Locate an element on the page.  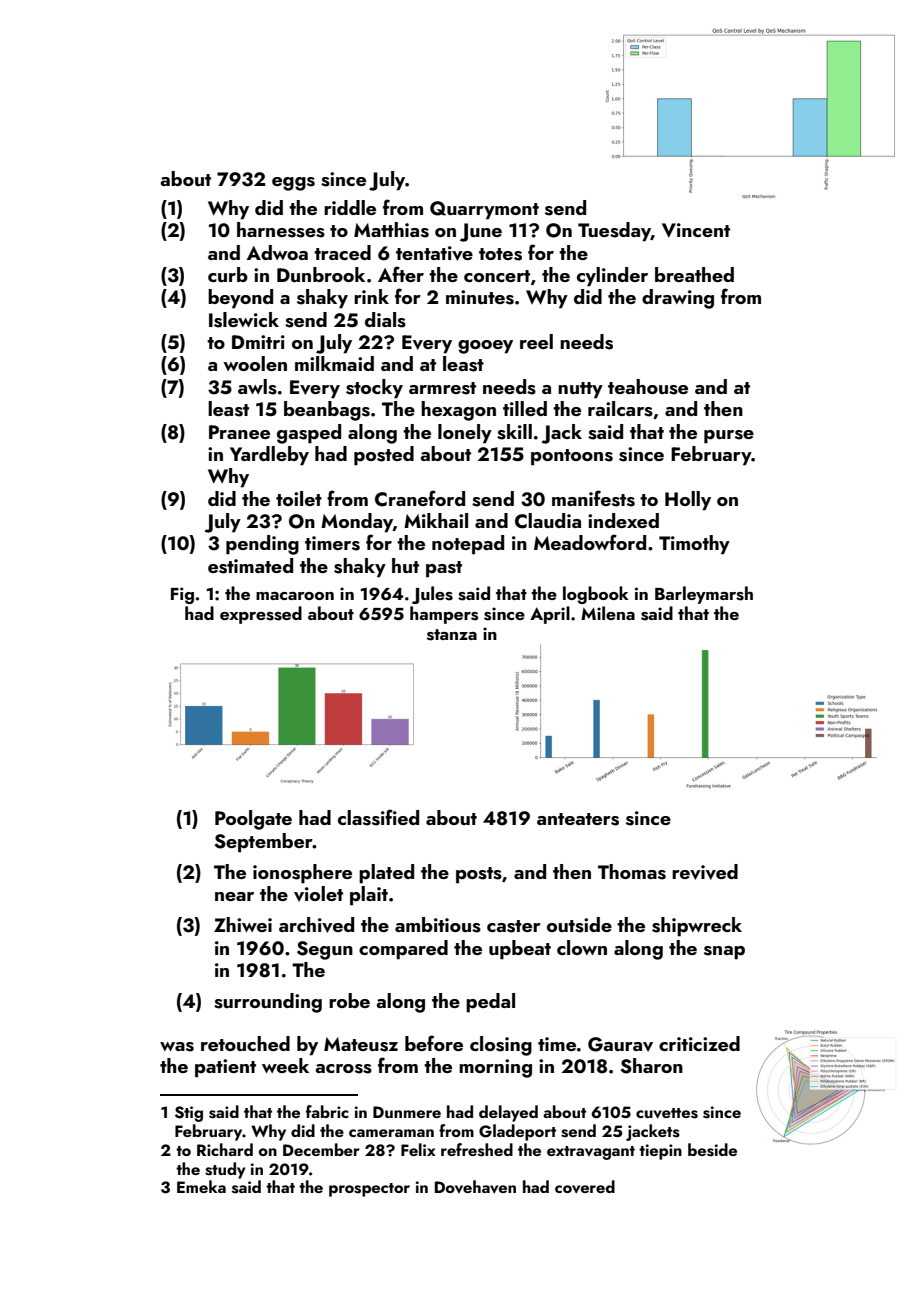
Poolgate is located at coordinates (253, 820).
